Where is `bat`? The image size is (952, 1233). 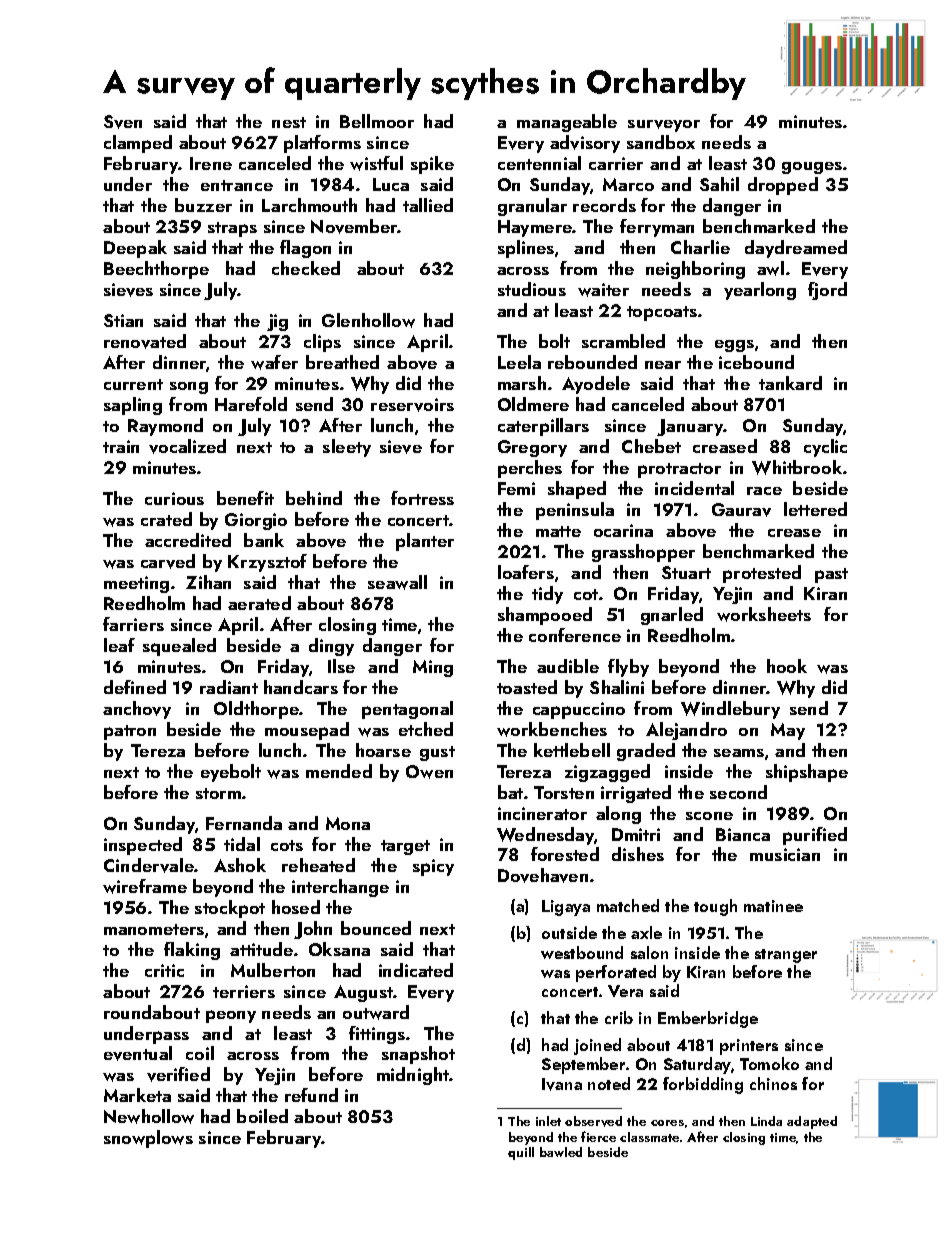 bat is located at coordinates (510, 792).
